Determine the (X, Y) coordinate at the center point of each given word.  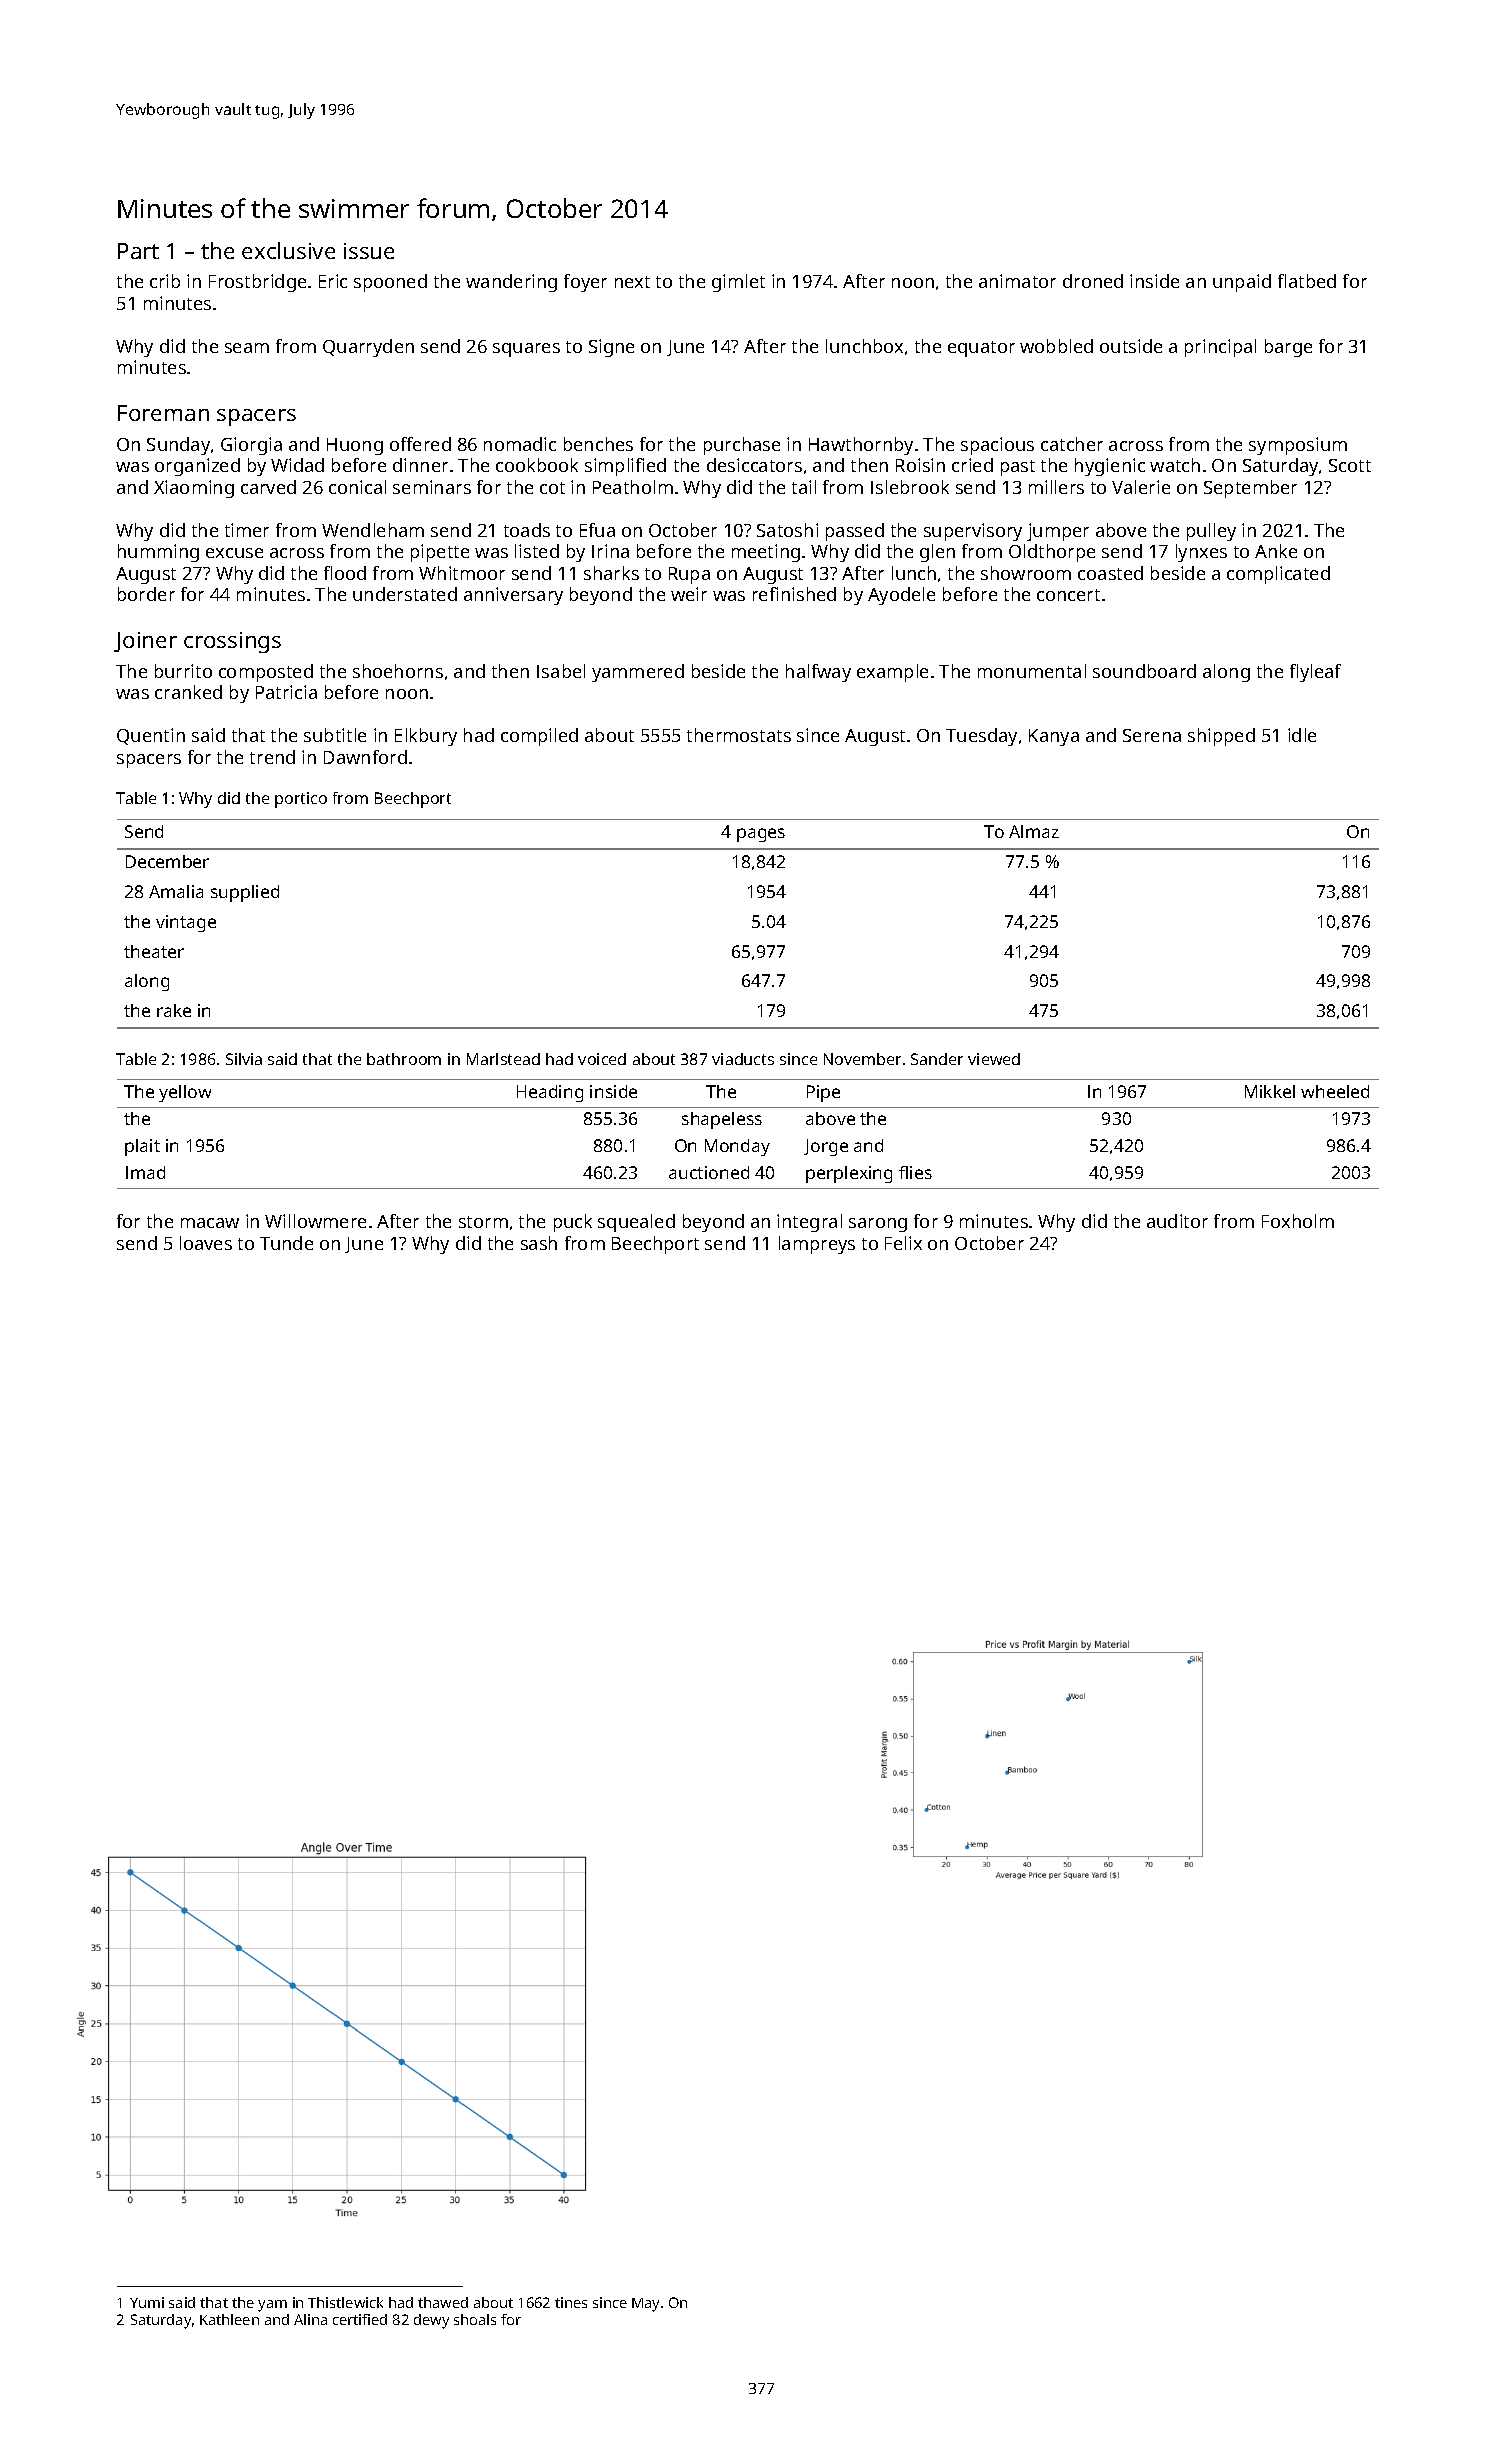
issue (369, 251)
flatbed (1307, 281)
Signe (611, 348)
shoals (475, 2319)
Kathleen (229, 2319)
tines (571, 2302)
